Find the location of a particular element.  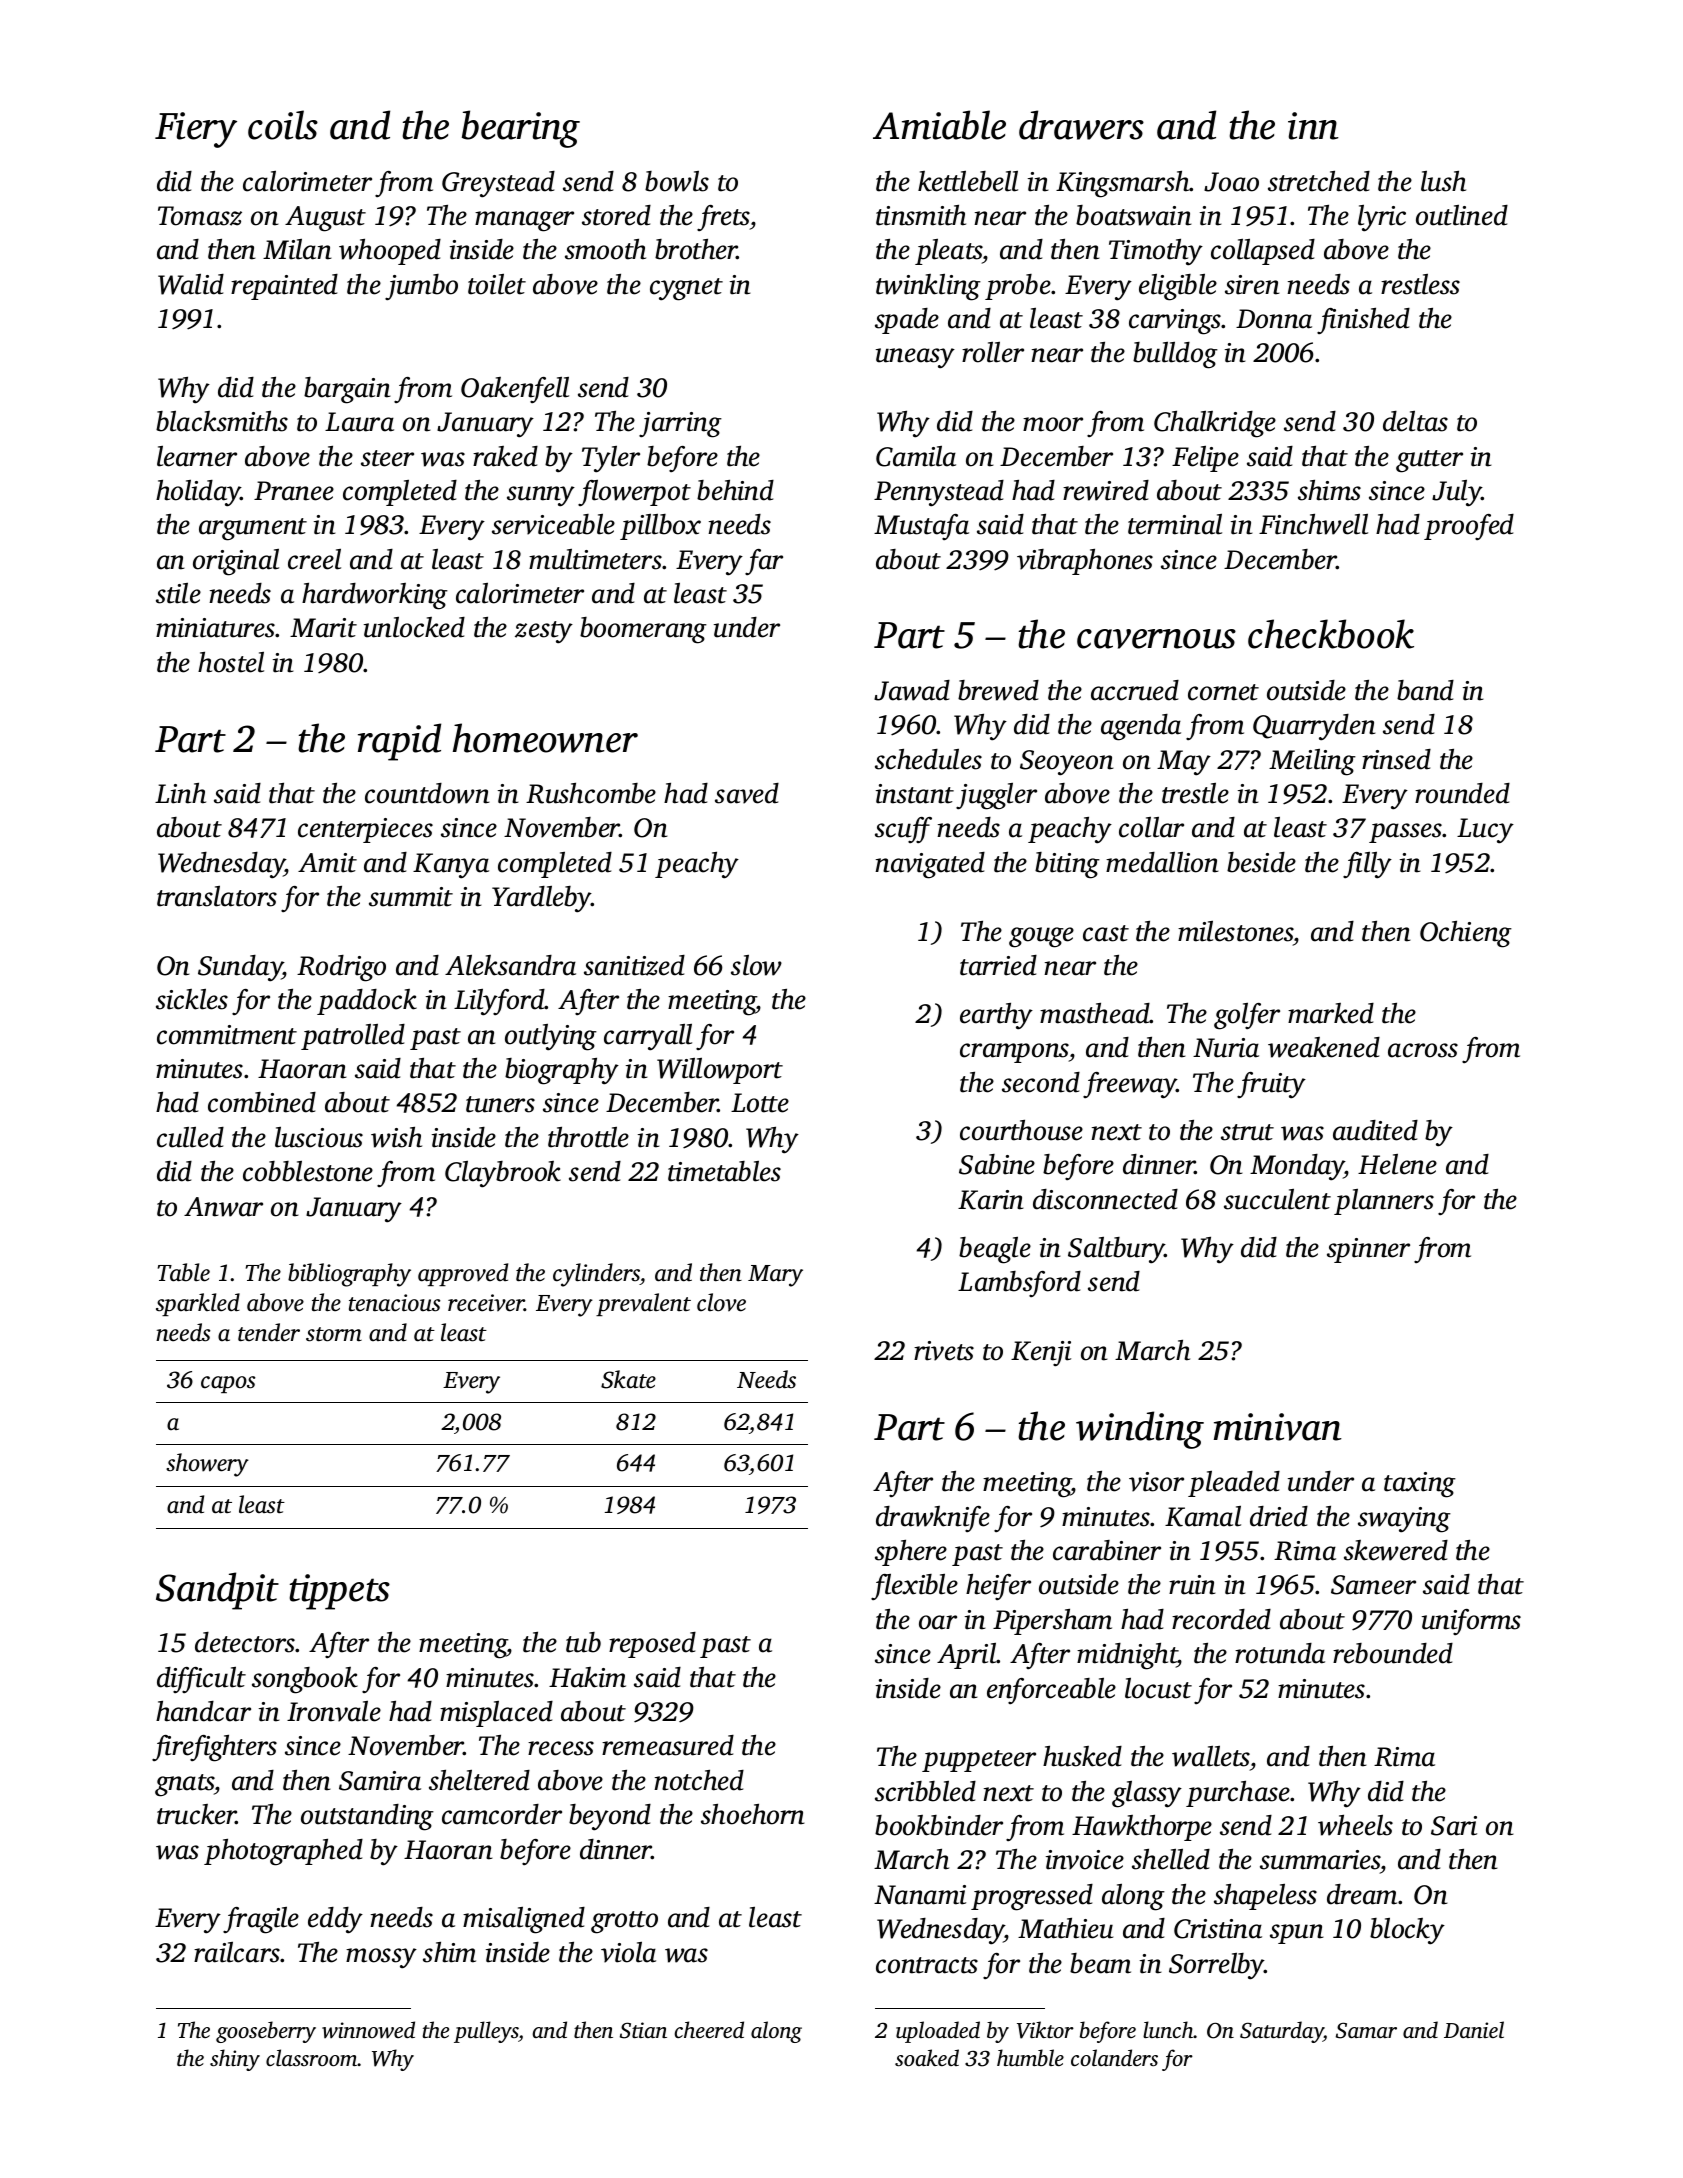

stile is located at coordinates (178, 593).
